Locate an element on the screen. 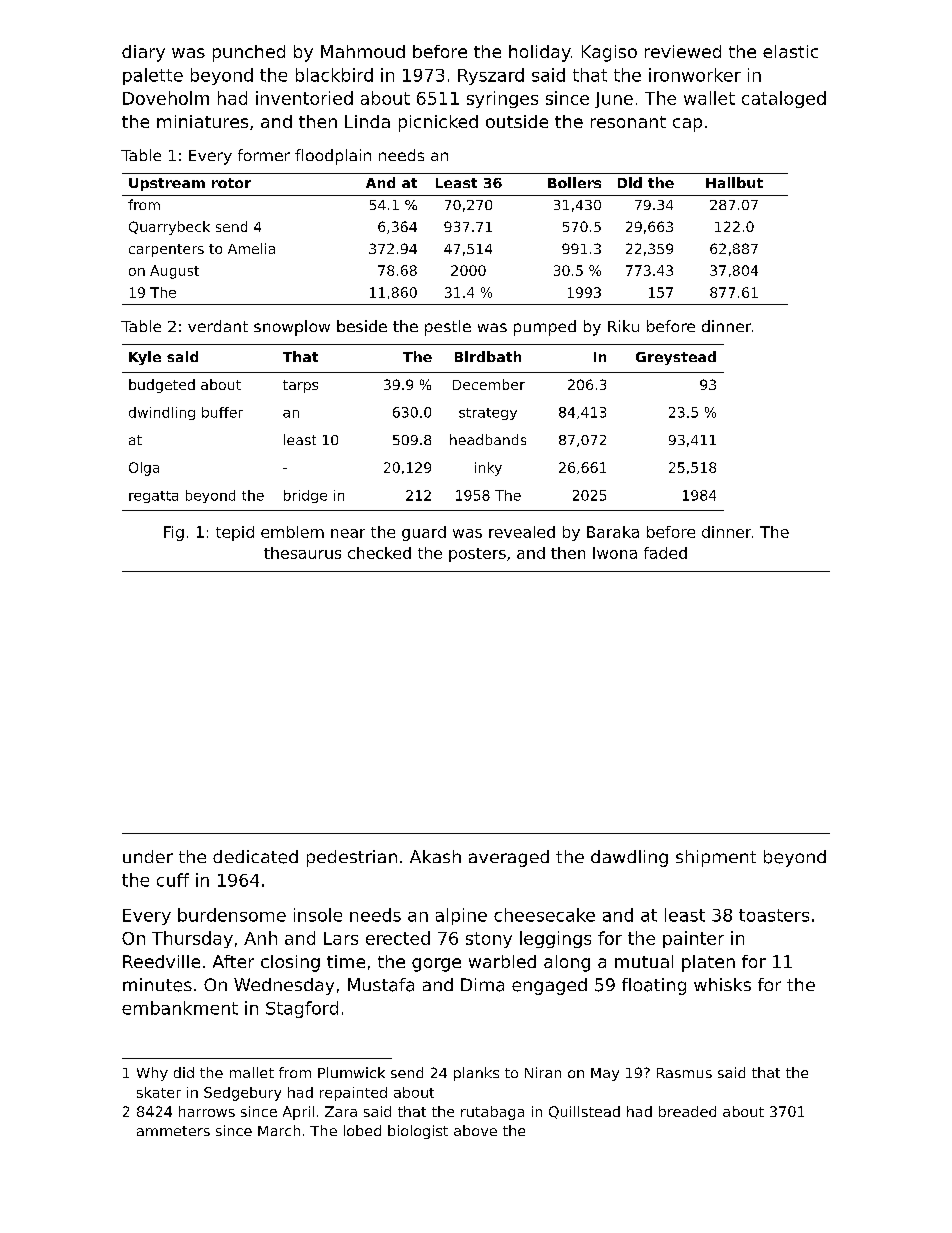 Image resolution: width=952 pixels, height=1233 pixels. buffer is located at coordinates (222, 412).
